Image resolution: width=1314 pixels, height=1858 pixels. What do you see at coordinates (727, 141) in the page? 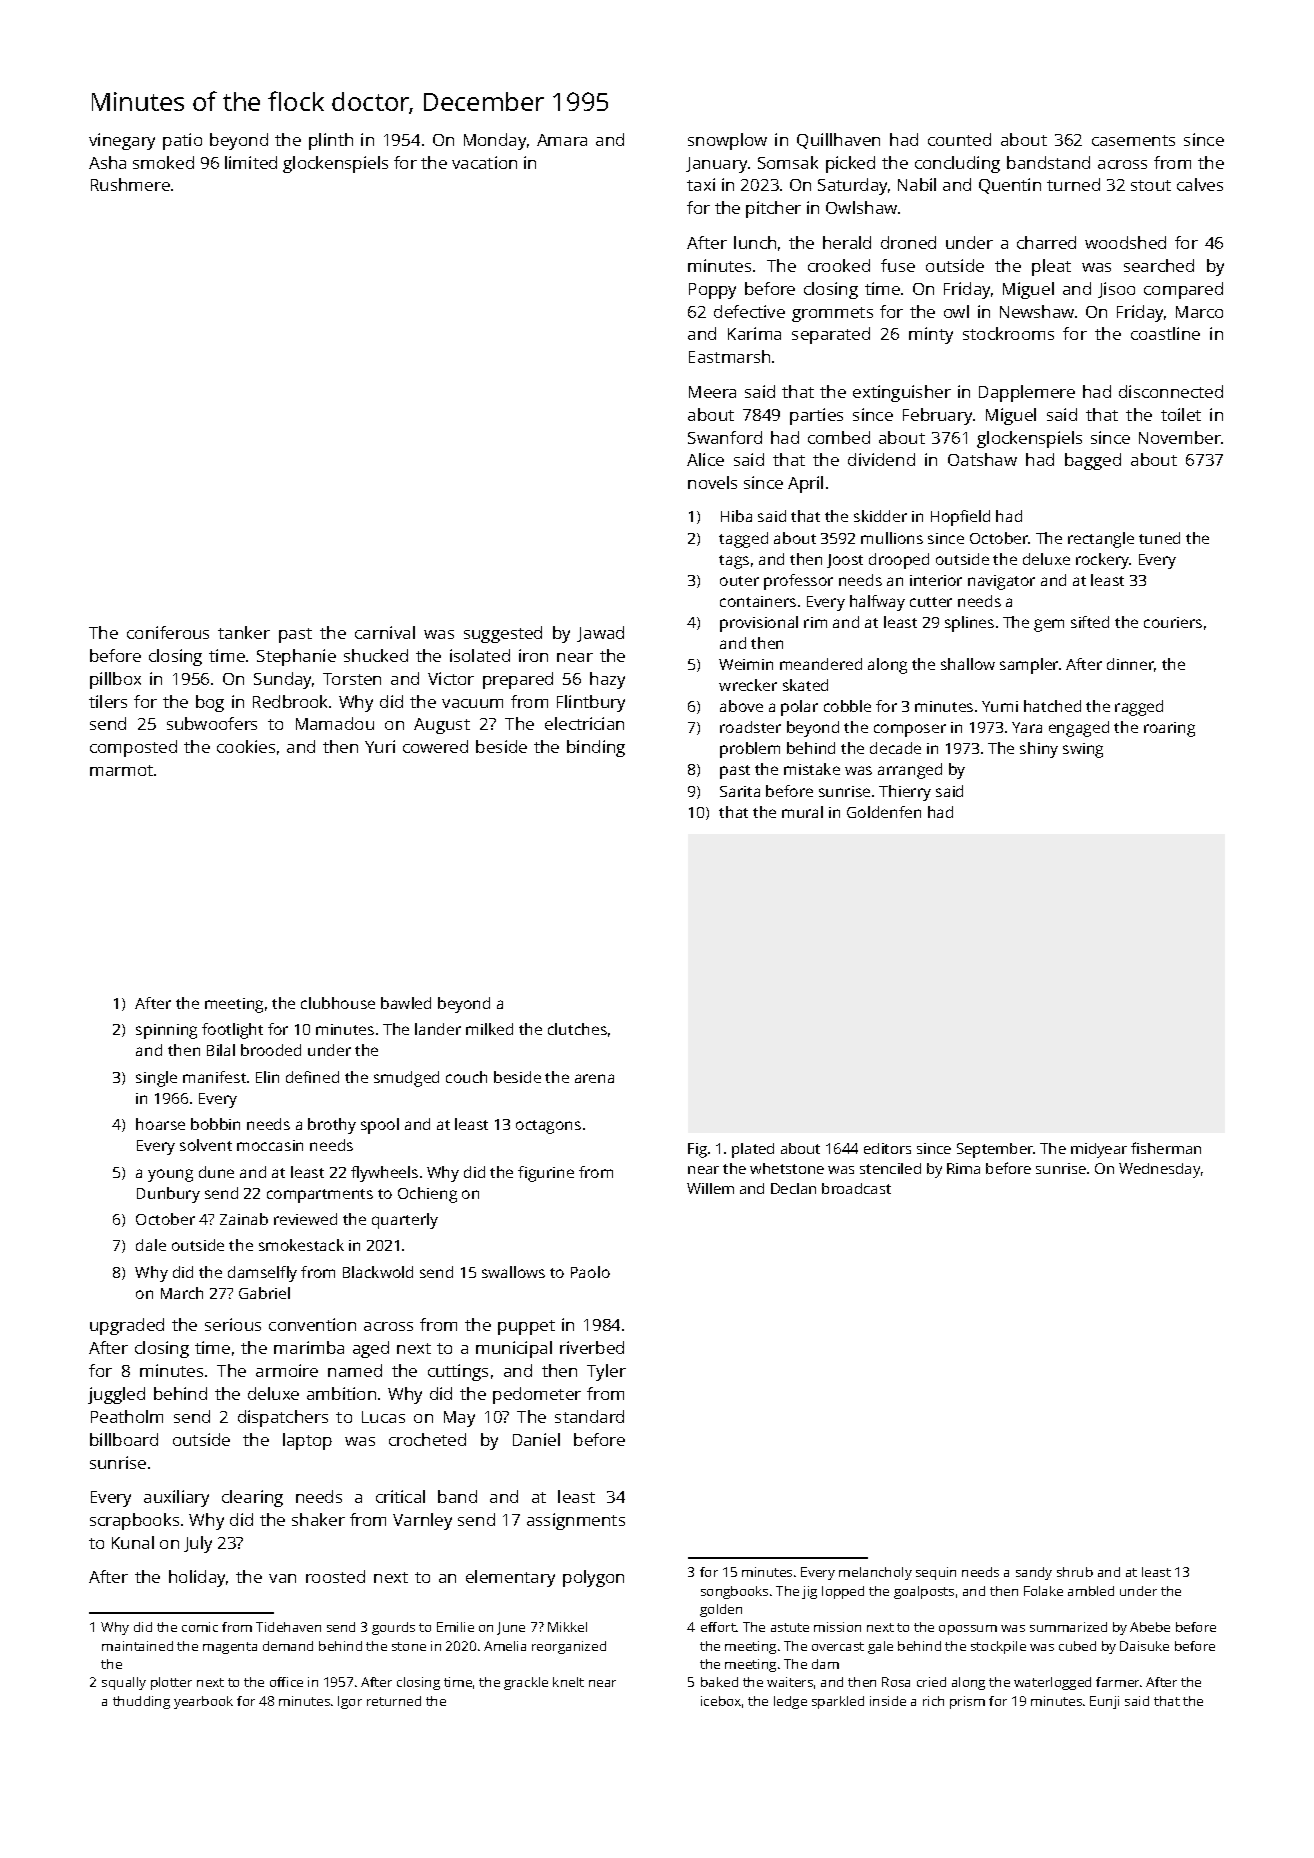
I see `snowplow` at bounding box center [727, 141].
